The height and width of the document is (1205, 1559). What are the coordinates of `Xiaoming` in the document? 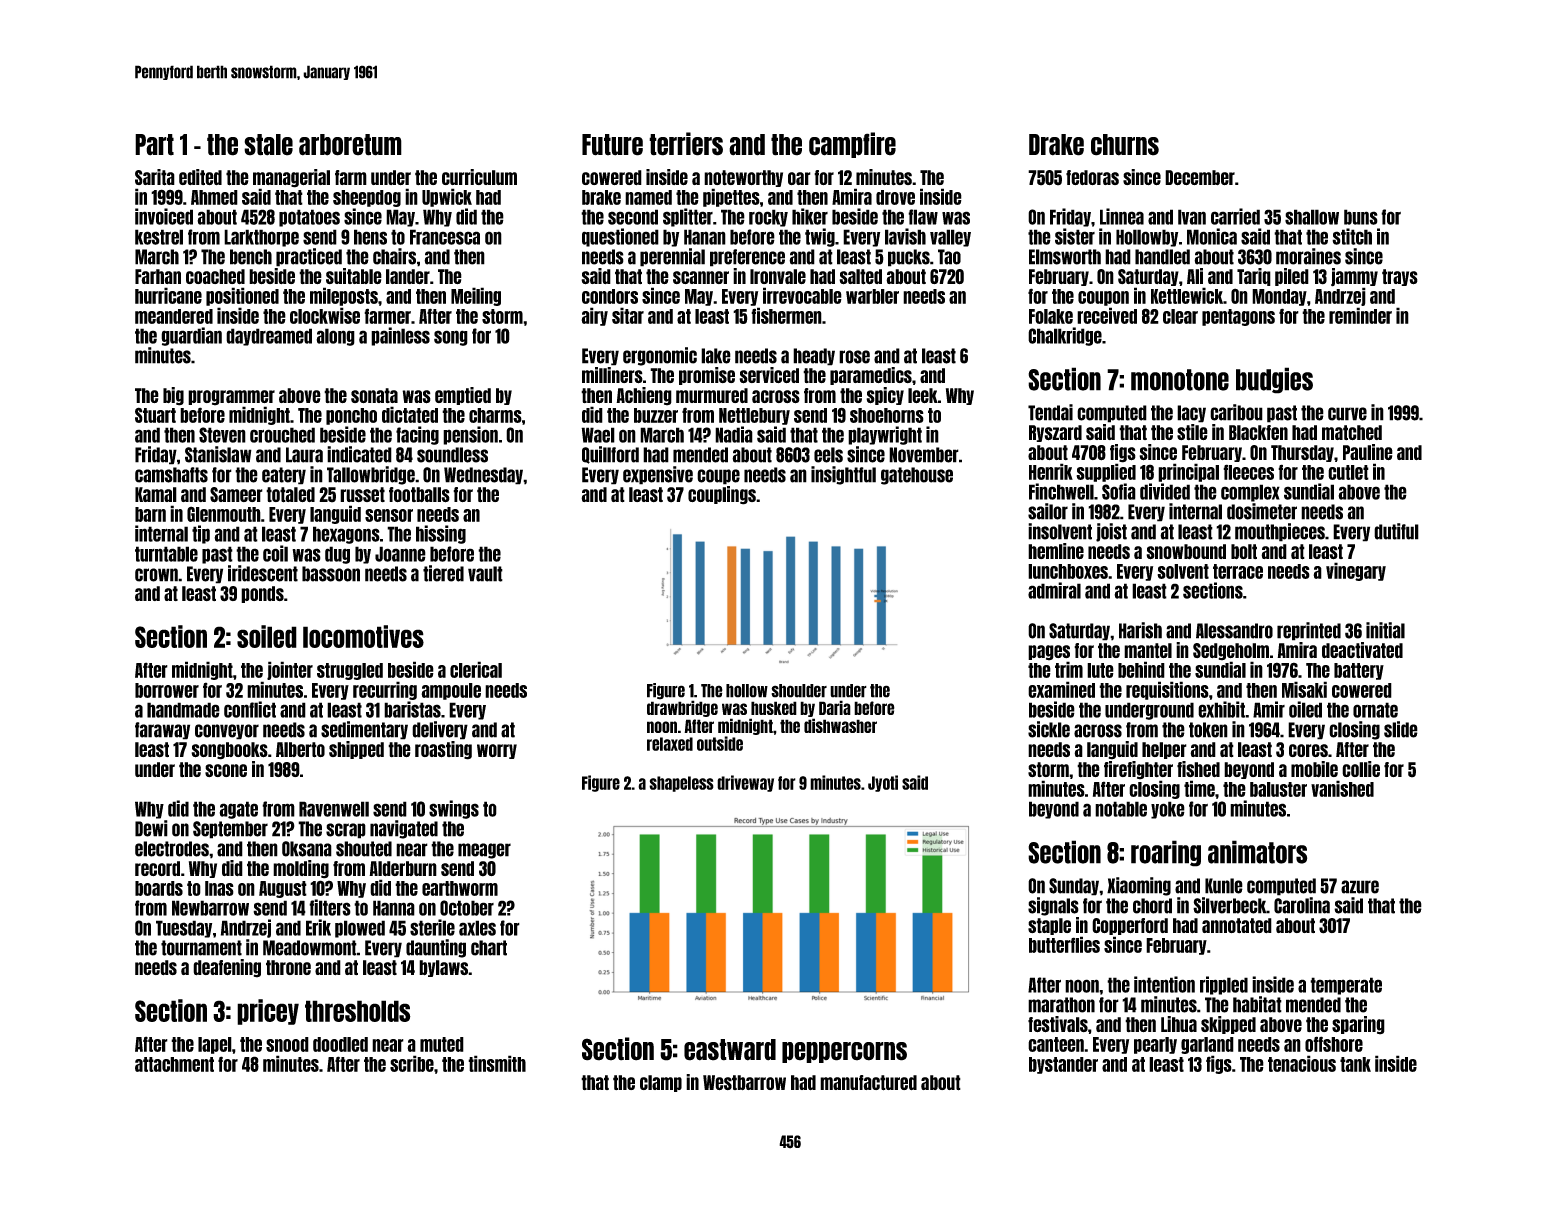 It's located at (1139, 886).
